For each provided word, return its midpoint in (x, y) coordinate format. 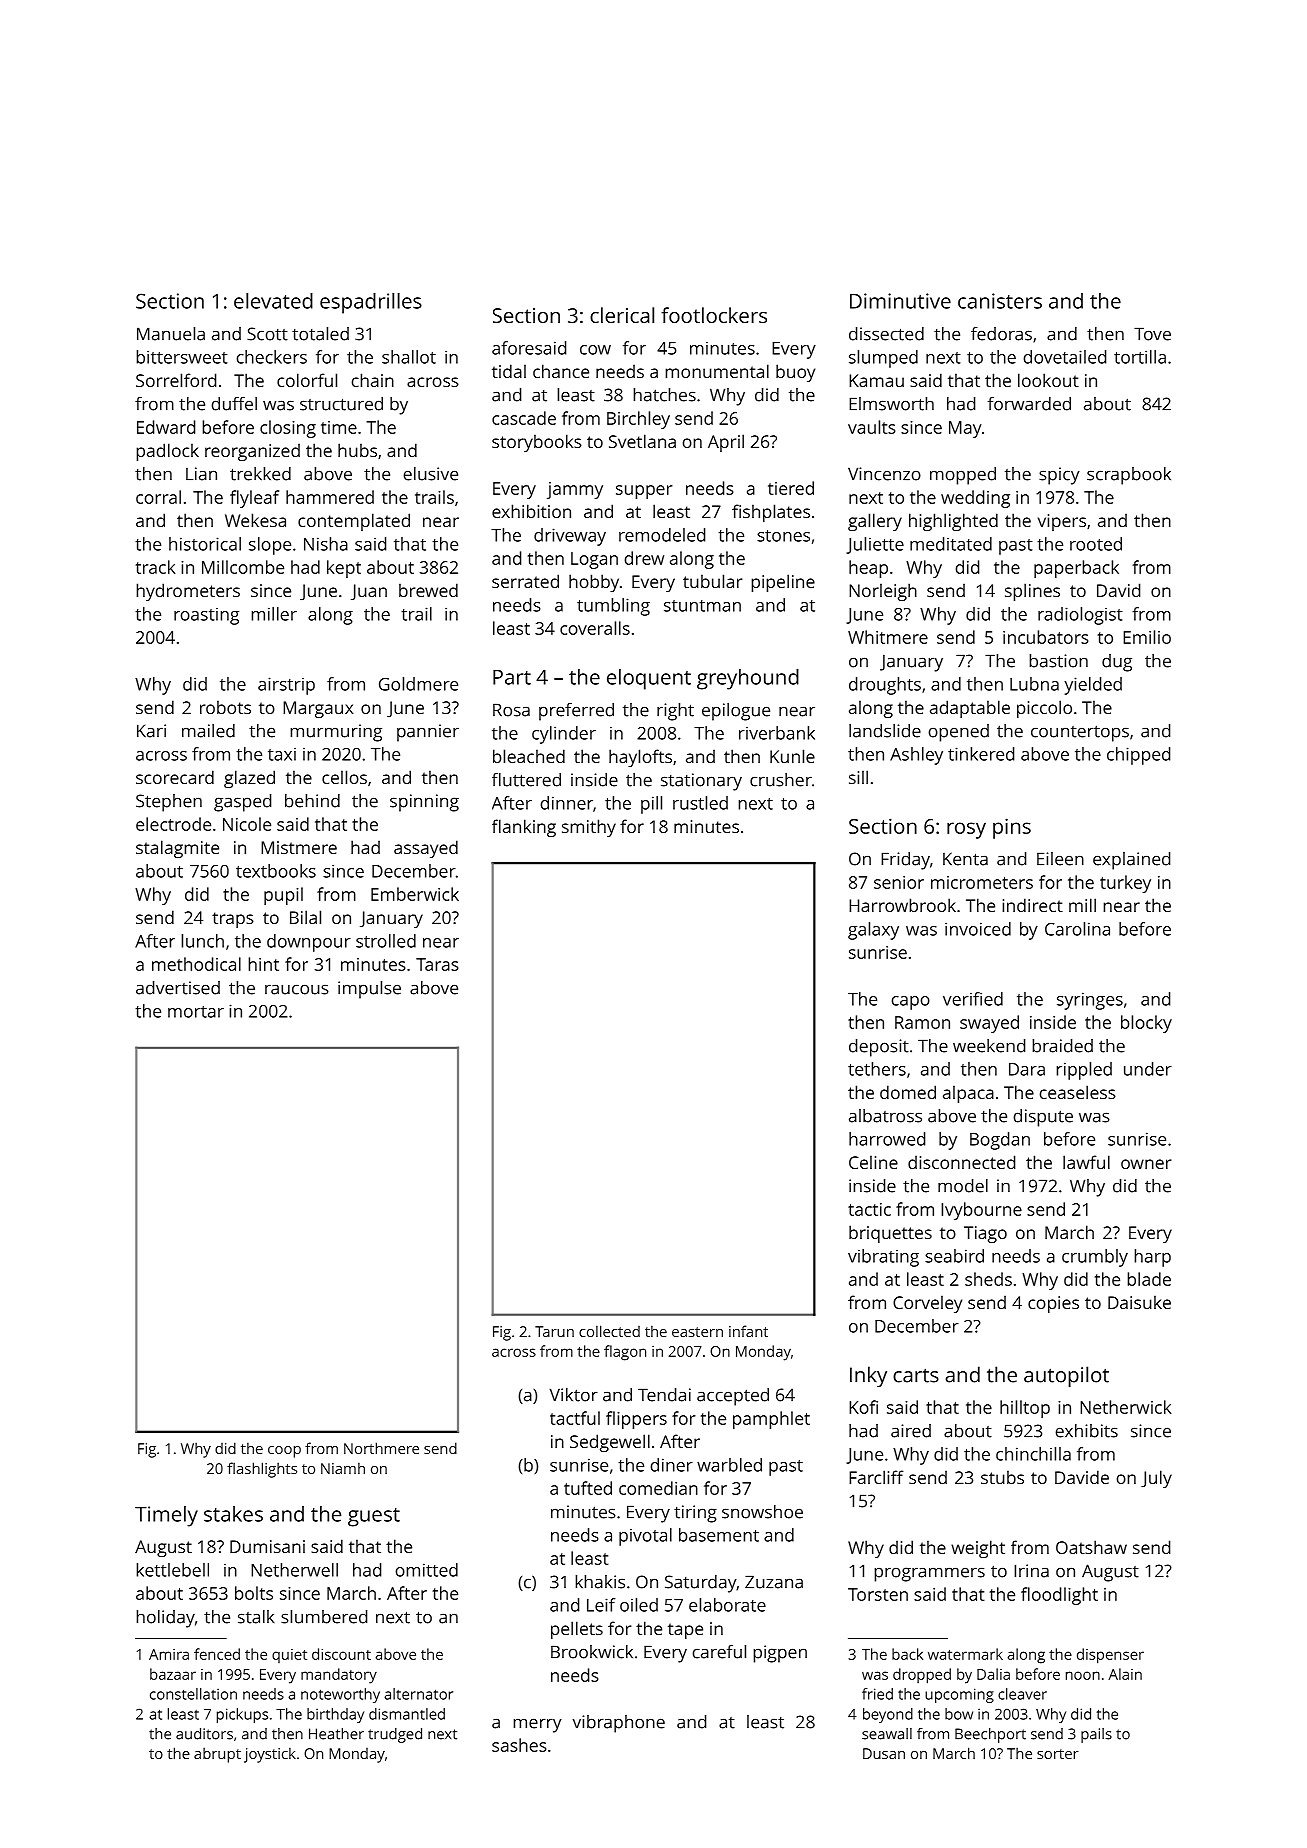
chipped (1138, 756)
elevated (273, 301)
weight (978, 1549)
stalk (256, 1617)
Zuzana (774, 1582)
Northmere (381, 1448)
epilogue (736, 712)
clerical (622, 315)
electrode (173, 824)
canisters (1000, 301)
